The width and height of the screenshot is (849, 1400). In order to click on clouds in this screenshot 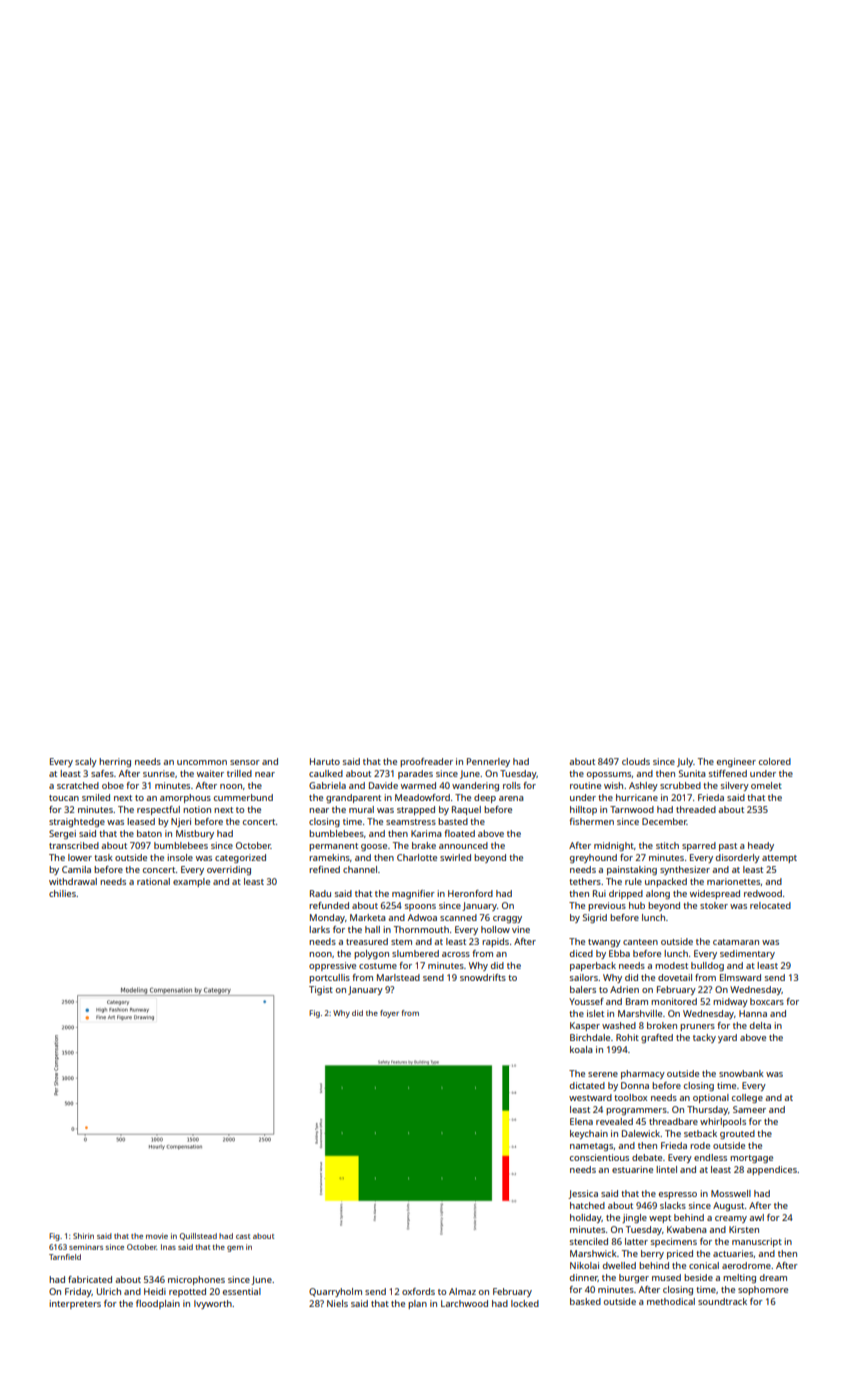, I will do `click(636, 761)`.
